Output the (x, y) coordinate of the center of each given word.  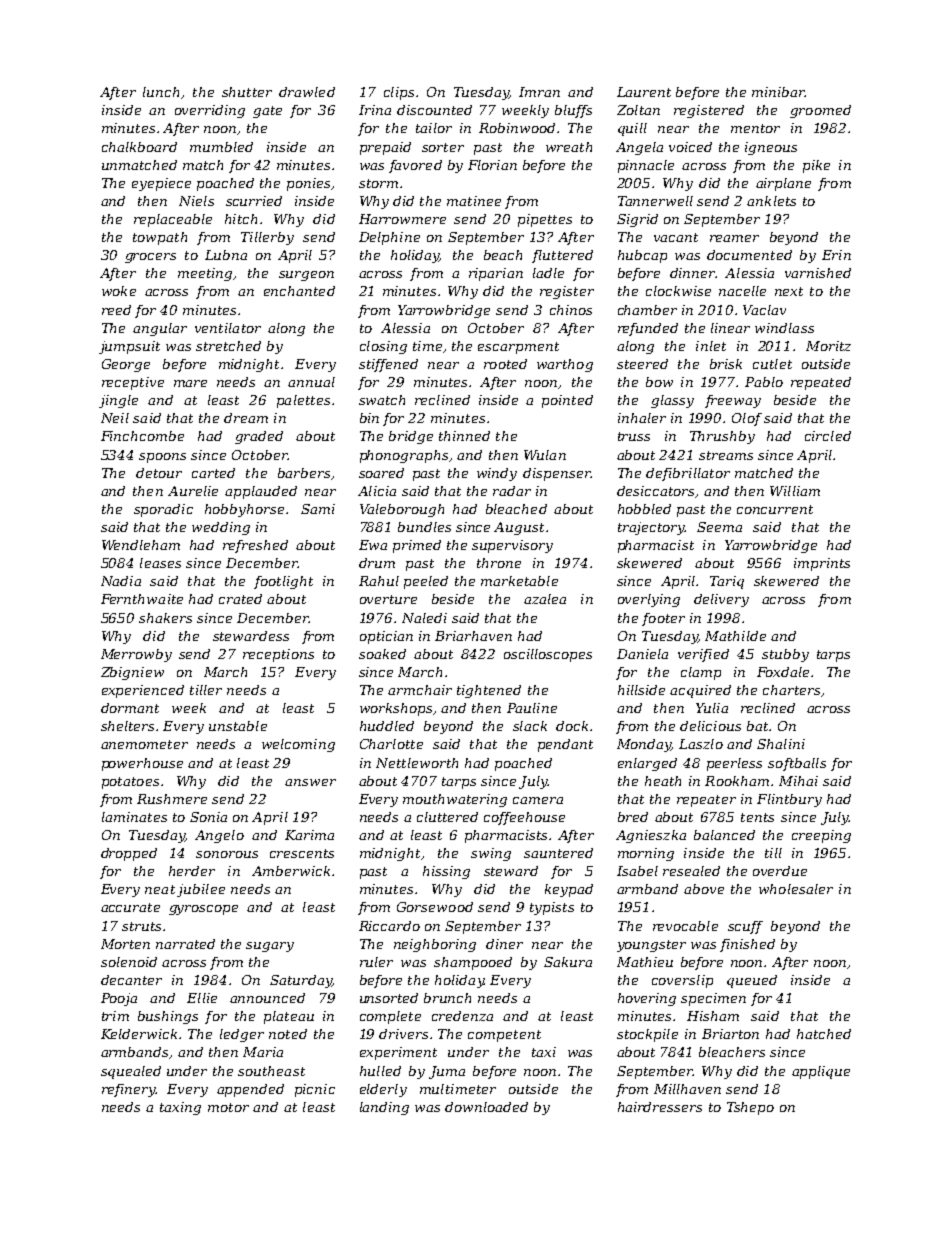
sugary (270, 947)
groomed (820, 111)
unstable (238, 726)
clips (399, 93)
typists (552, 908)
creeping (821, 836)
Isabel (637, 871)
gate (267, 112)
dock (572, 726)
